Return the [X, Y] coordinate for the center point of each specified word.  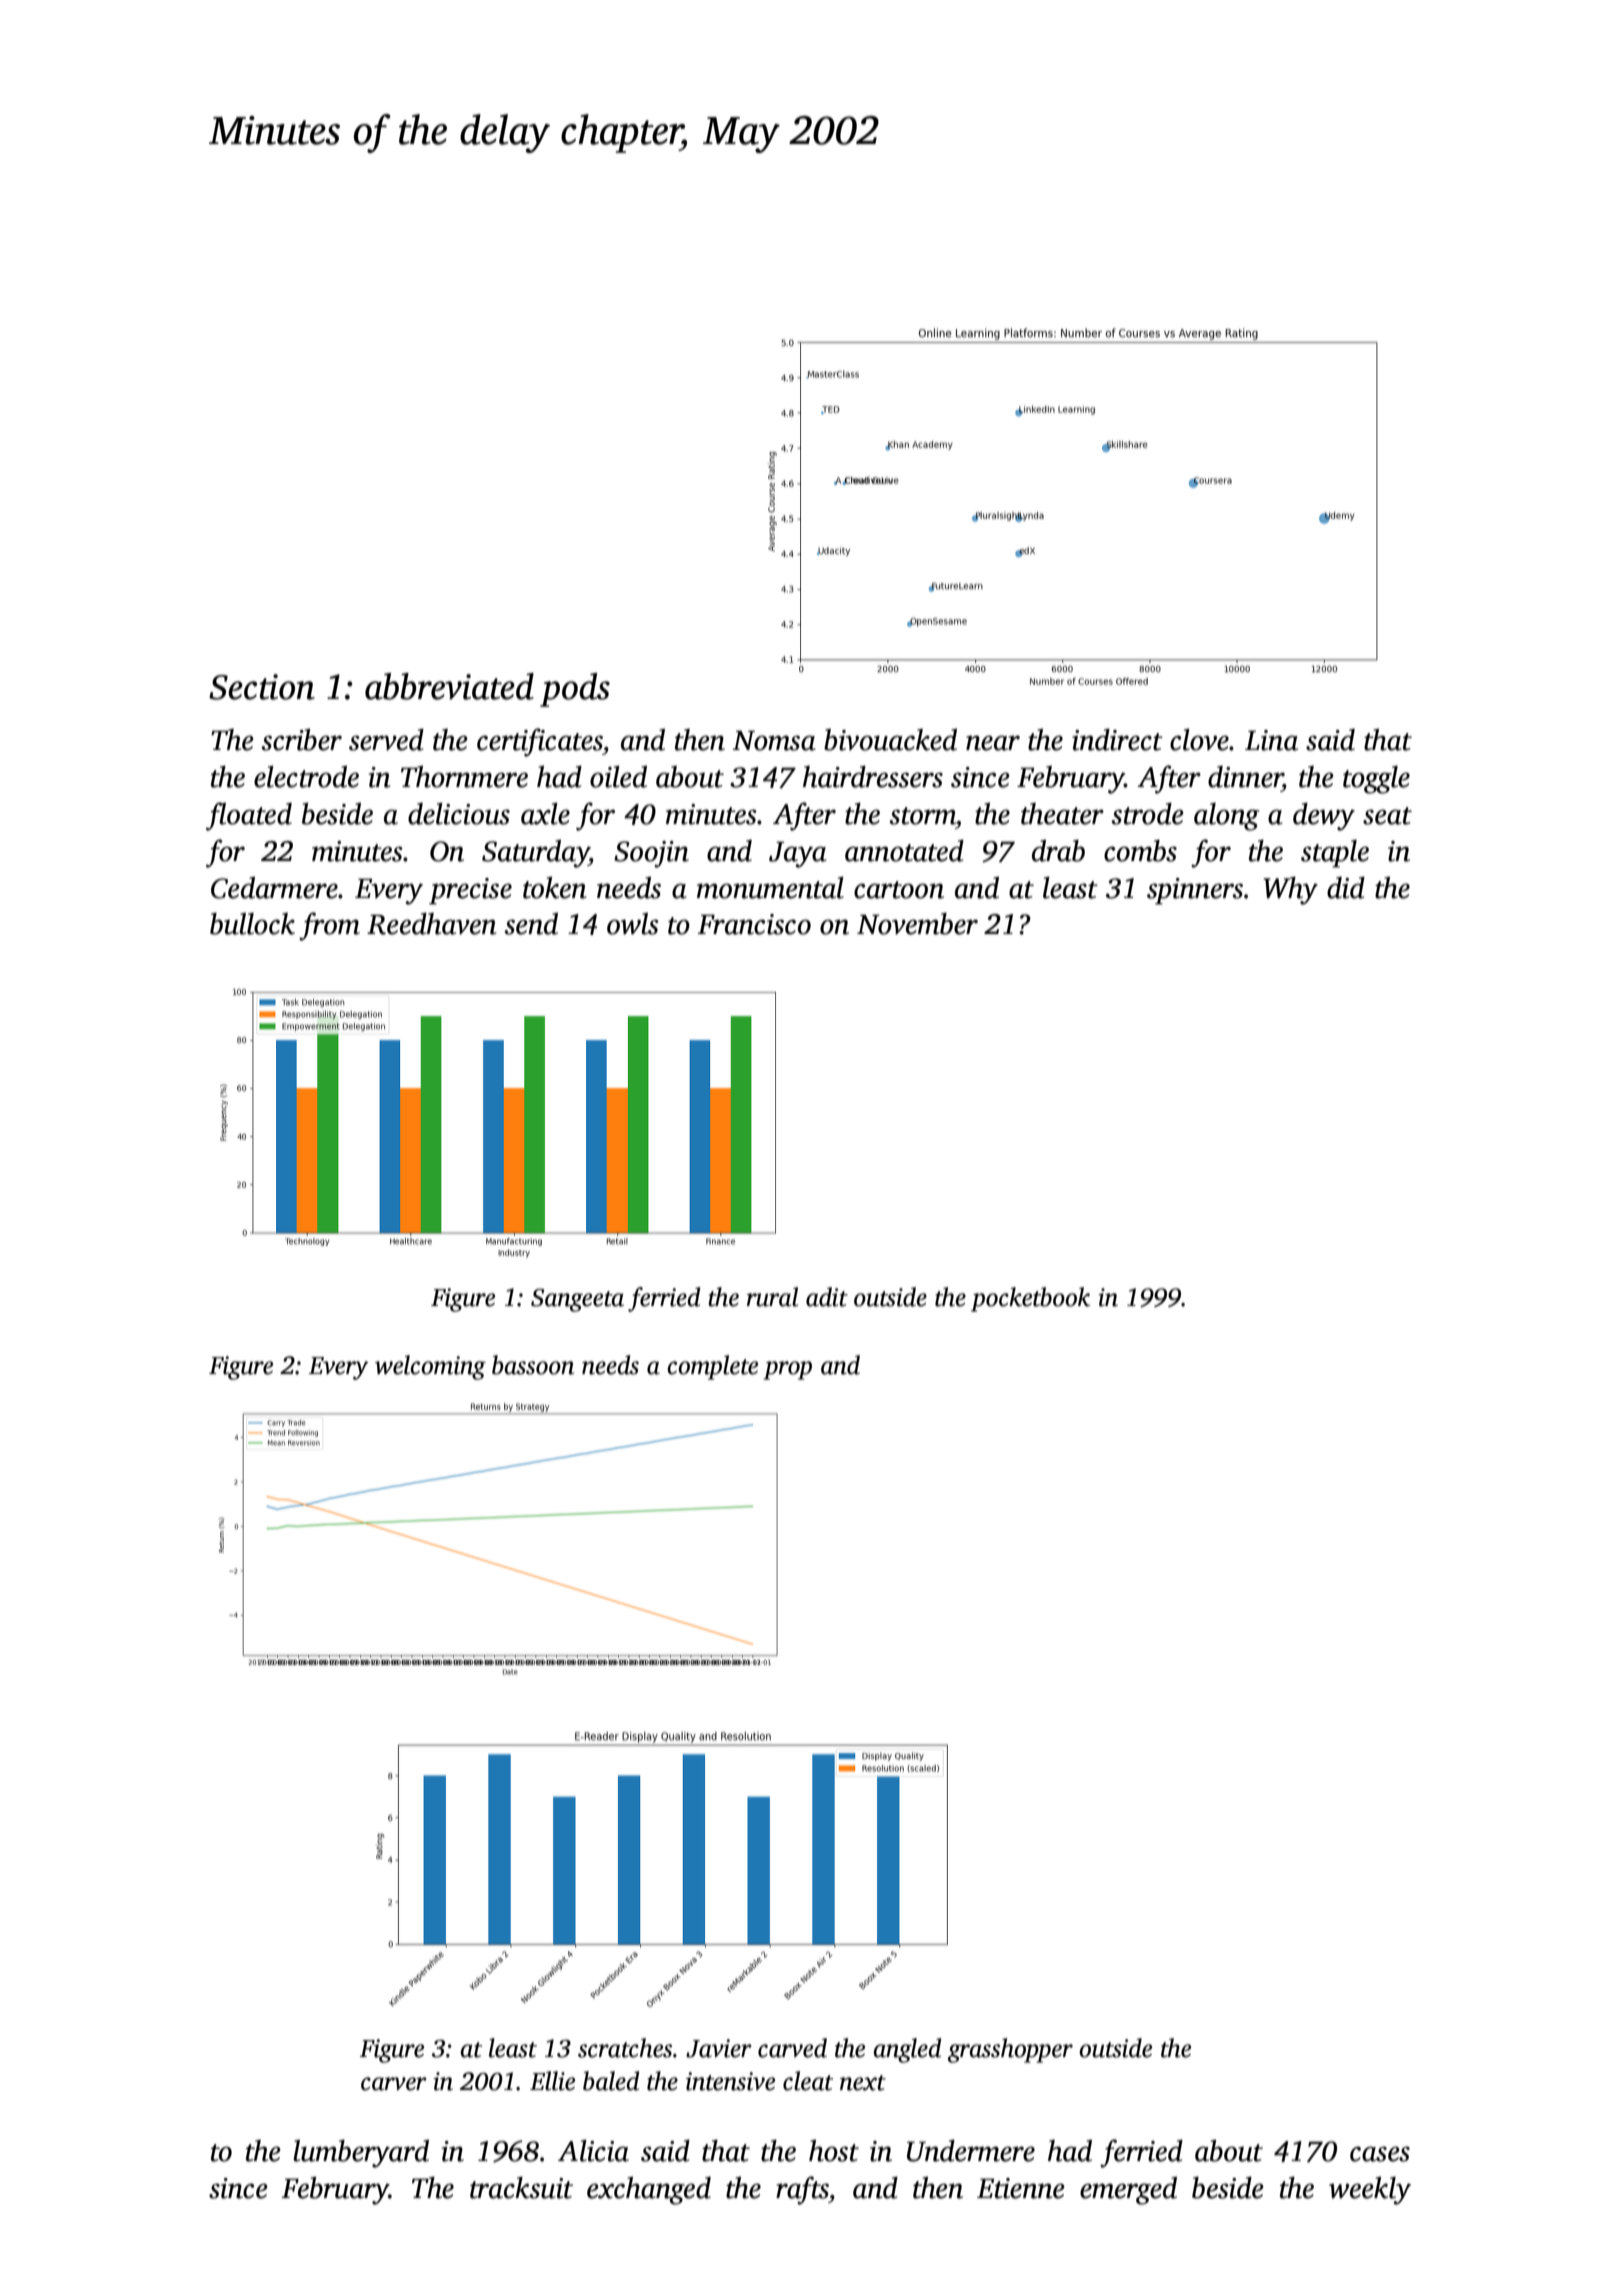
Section [262, 687]
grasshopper [1010, 2050]
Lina [1271, 740]
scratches [625, 2048]
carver [394, 2084]
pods [575, 690]
